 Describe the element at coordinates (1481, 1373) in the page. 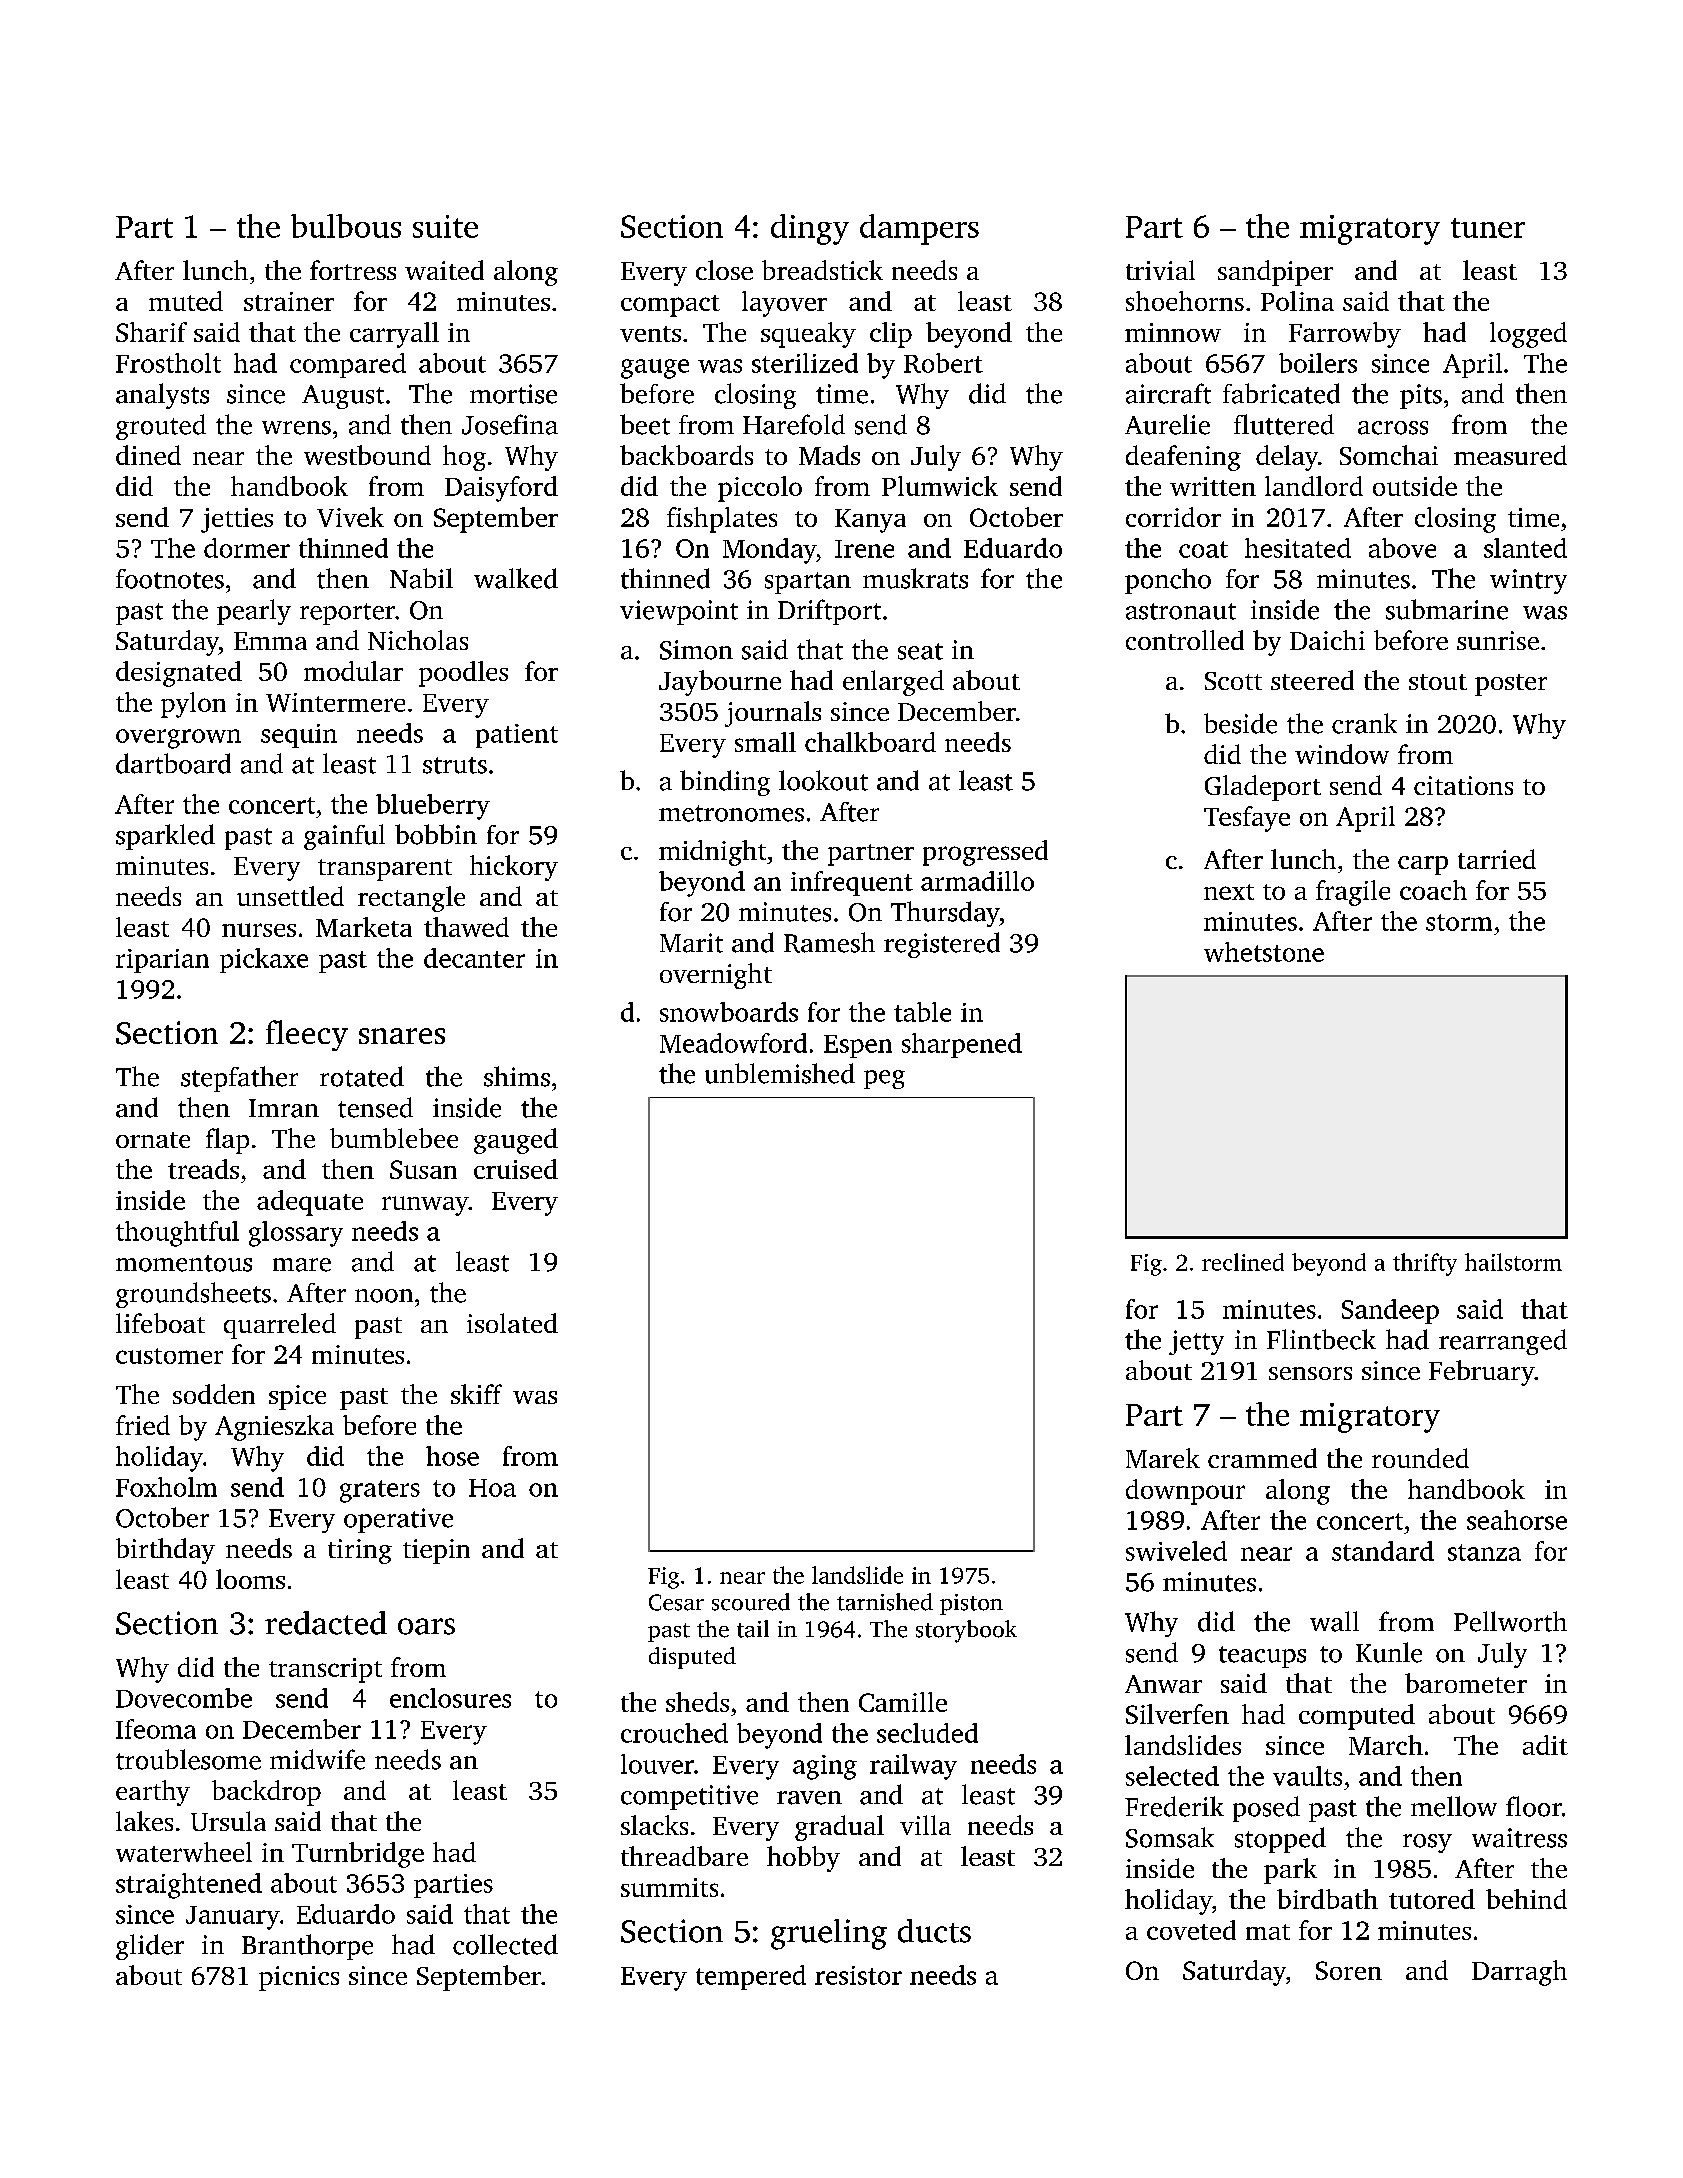

I see `February` at that location.
